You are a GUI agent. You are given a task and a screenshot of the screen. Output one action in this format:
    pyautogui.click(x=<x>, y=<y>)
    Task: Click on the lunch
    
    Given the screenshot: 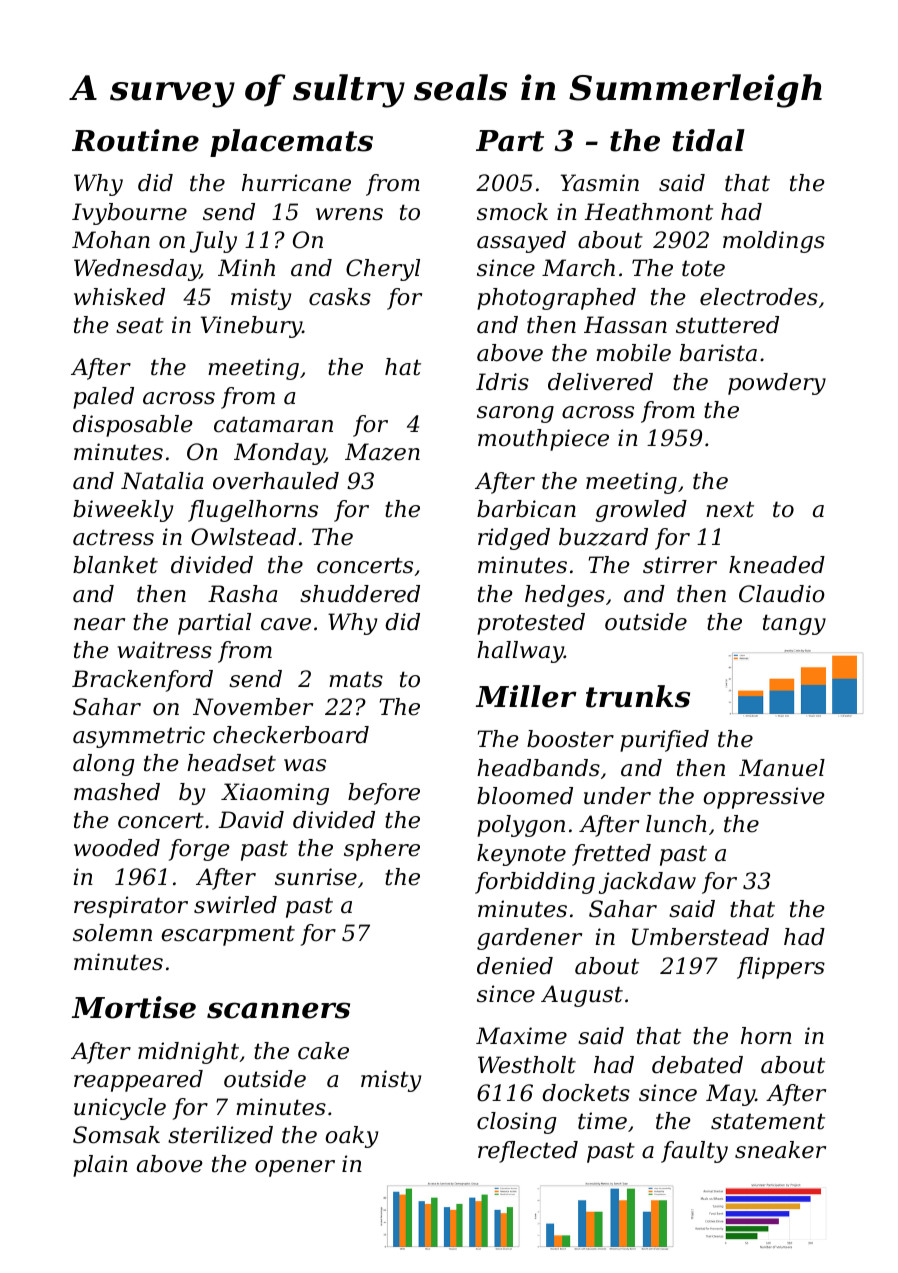 What is the action you would take?
    pyautogui.click(x=676, y=824)
